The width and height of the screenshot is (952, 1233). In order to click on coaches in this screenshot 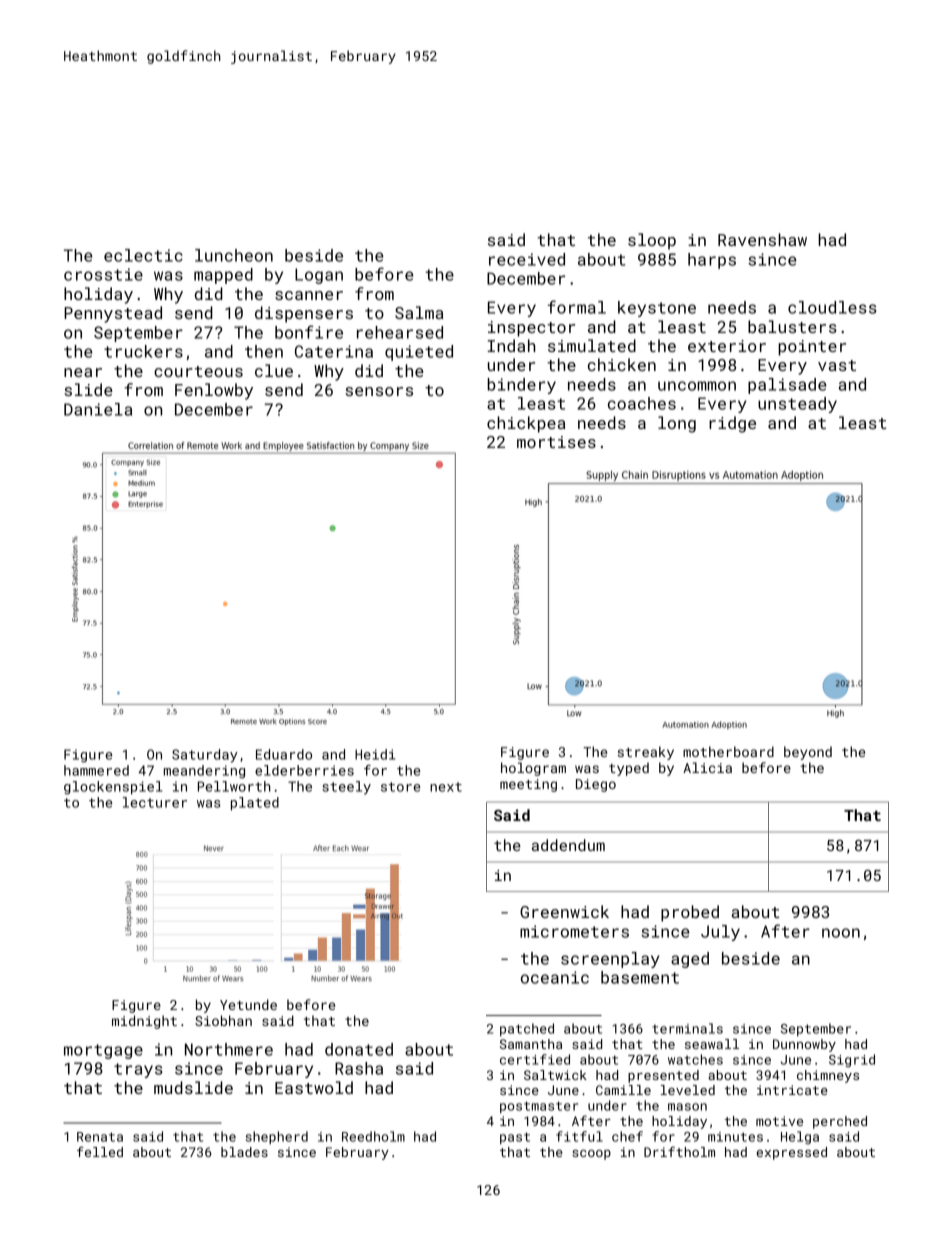, I will do `click(642, 403)`.
